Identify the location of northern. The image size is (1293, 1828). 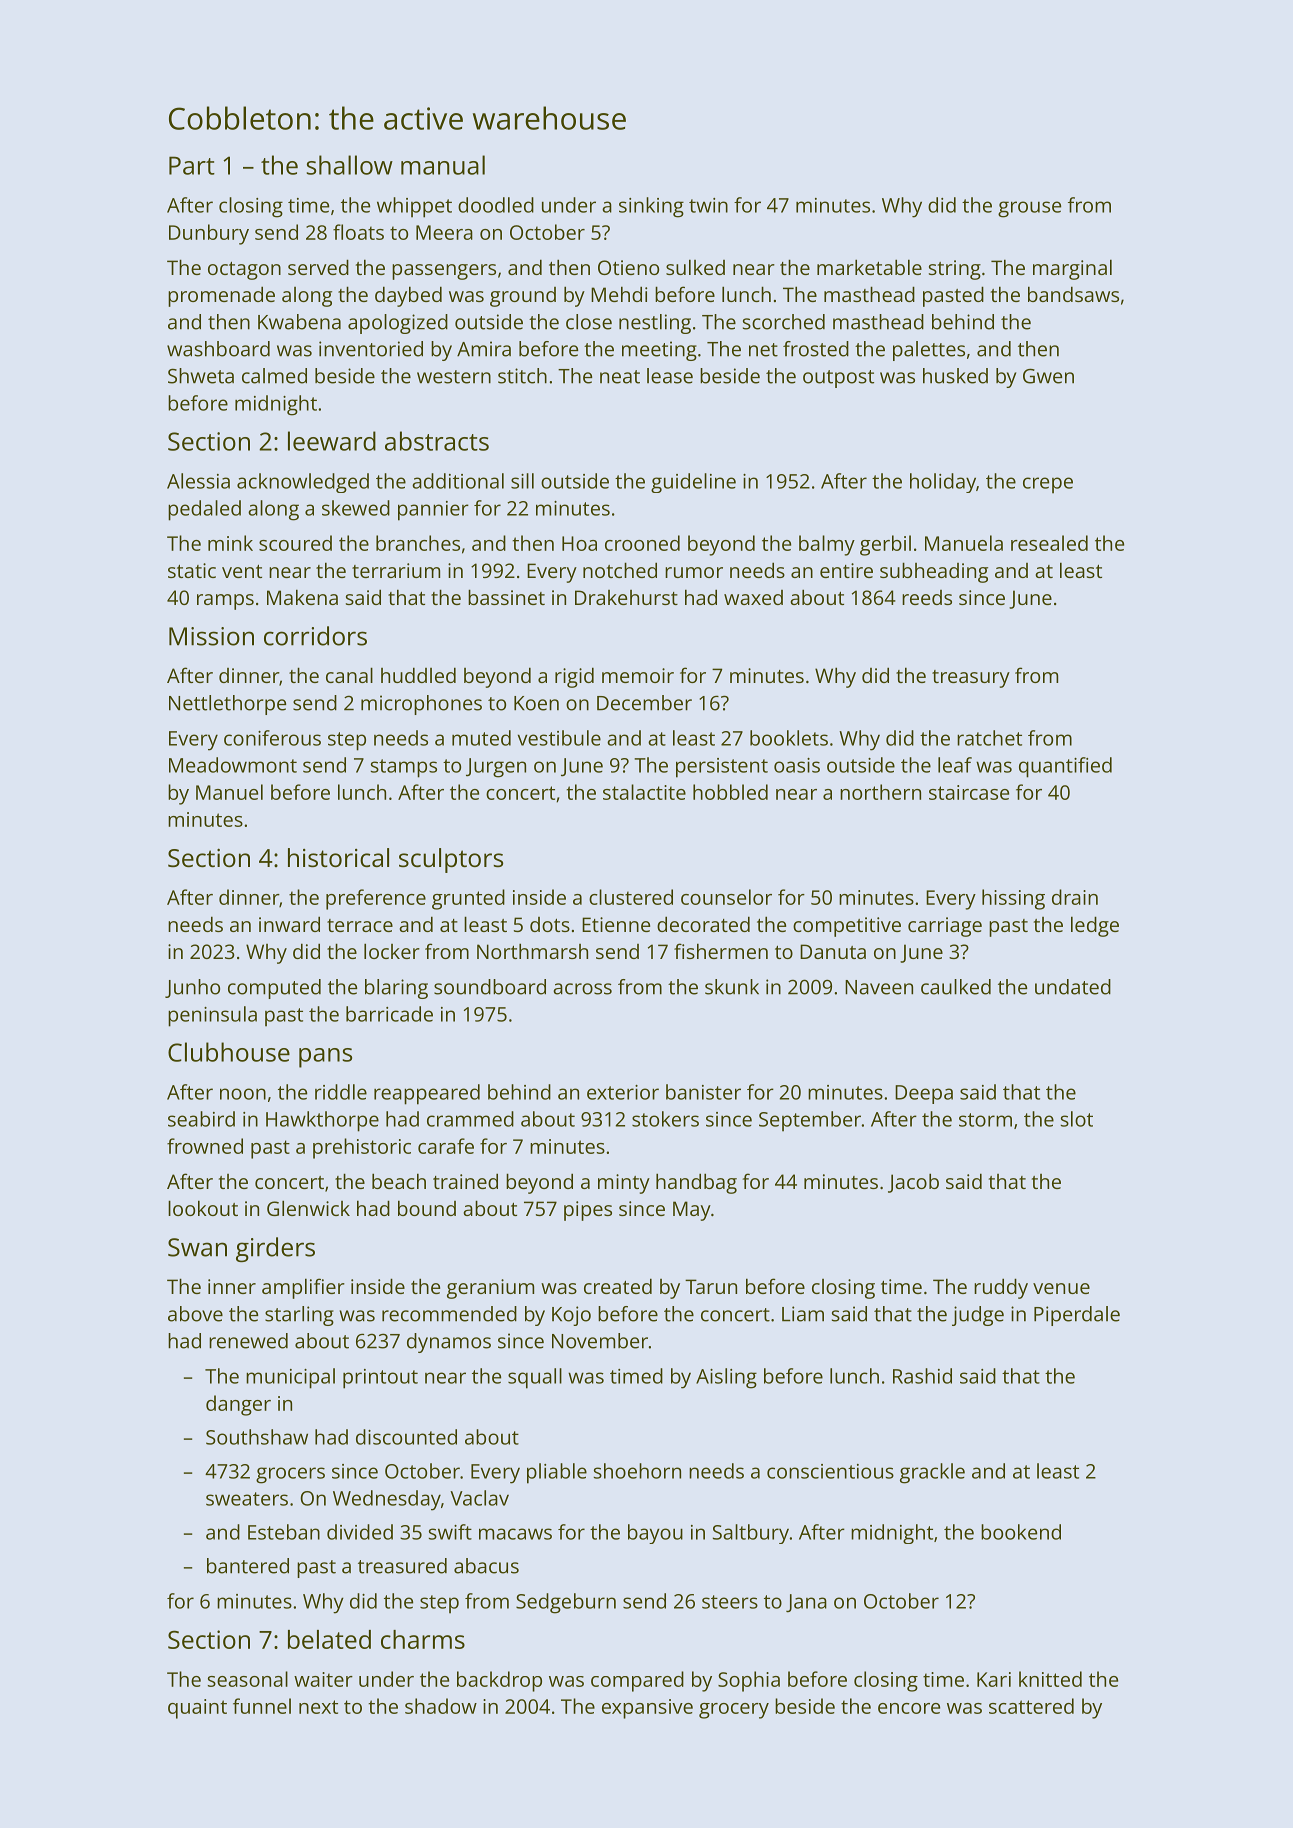
(880, 792).
